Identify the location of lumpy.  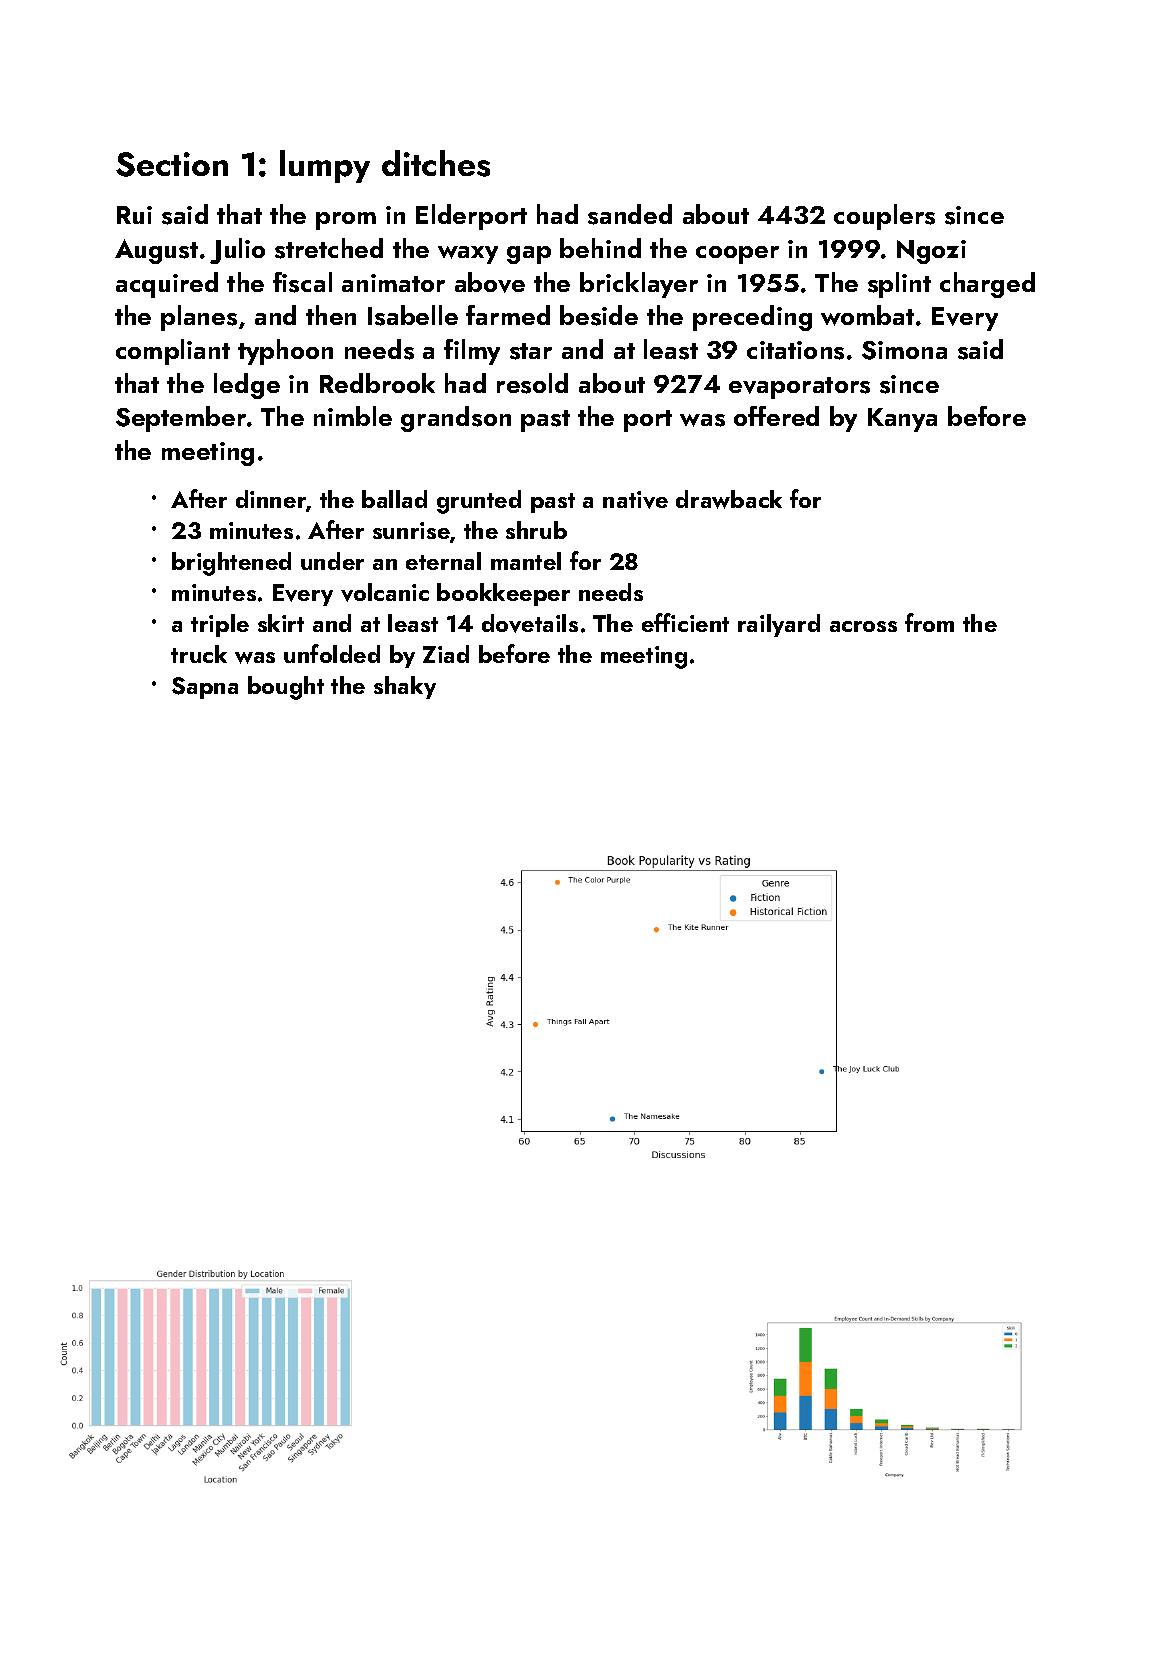
(325, 166).
